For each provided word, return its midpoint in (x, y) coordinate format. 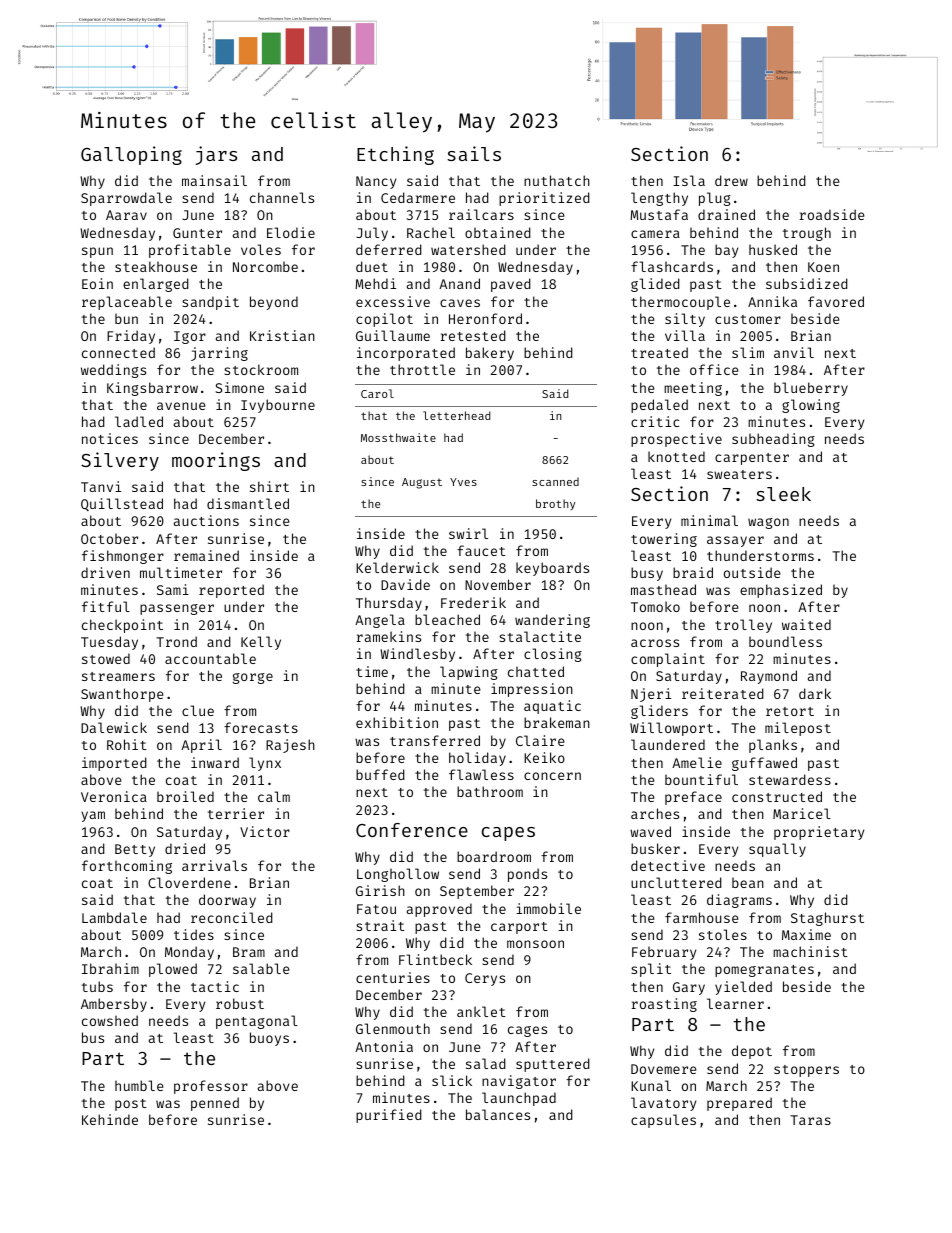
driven (105, 572)
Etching (395, 155)
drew (731, 180)
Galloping (131, 155)
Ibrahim (110, 968)
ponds (527, 875)
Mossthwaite (398, 437)
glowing (811, 406)
